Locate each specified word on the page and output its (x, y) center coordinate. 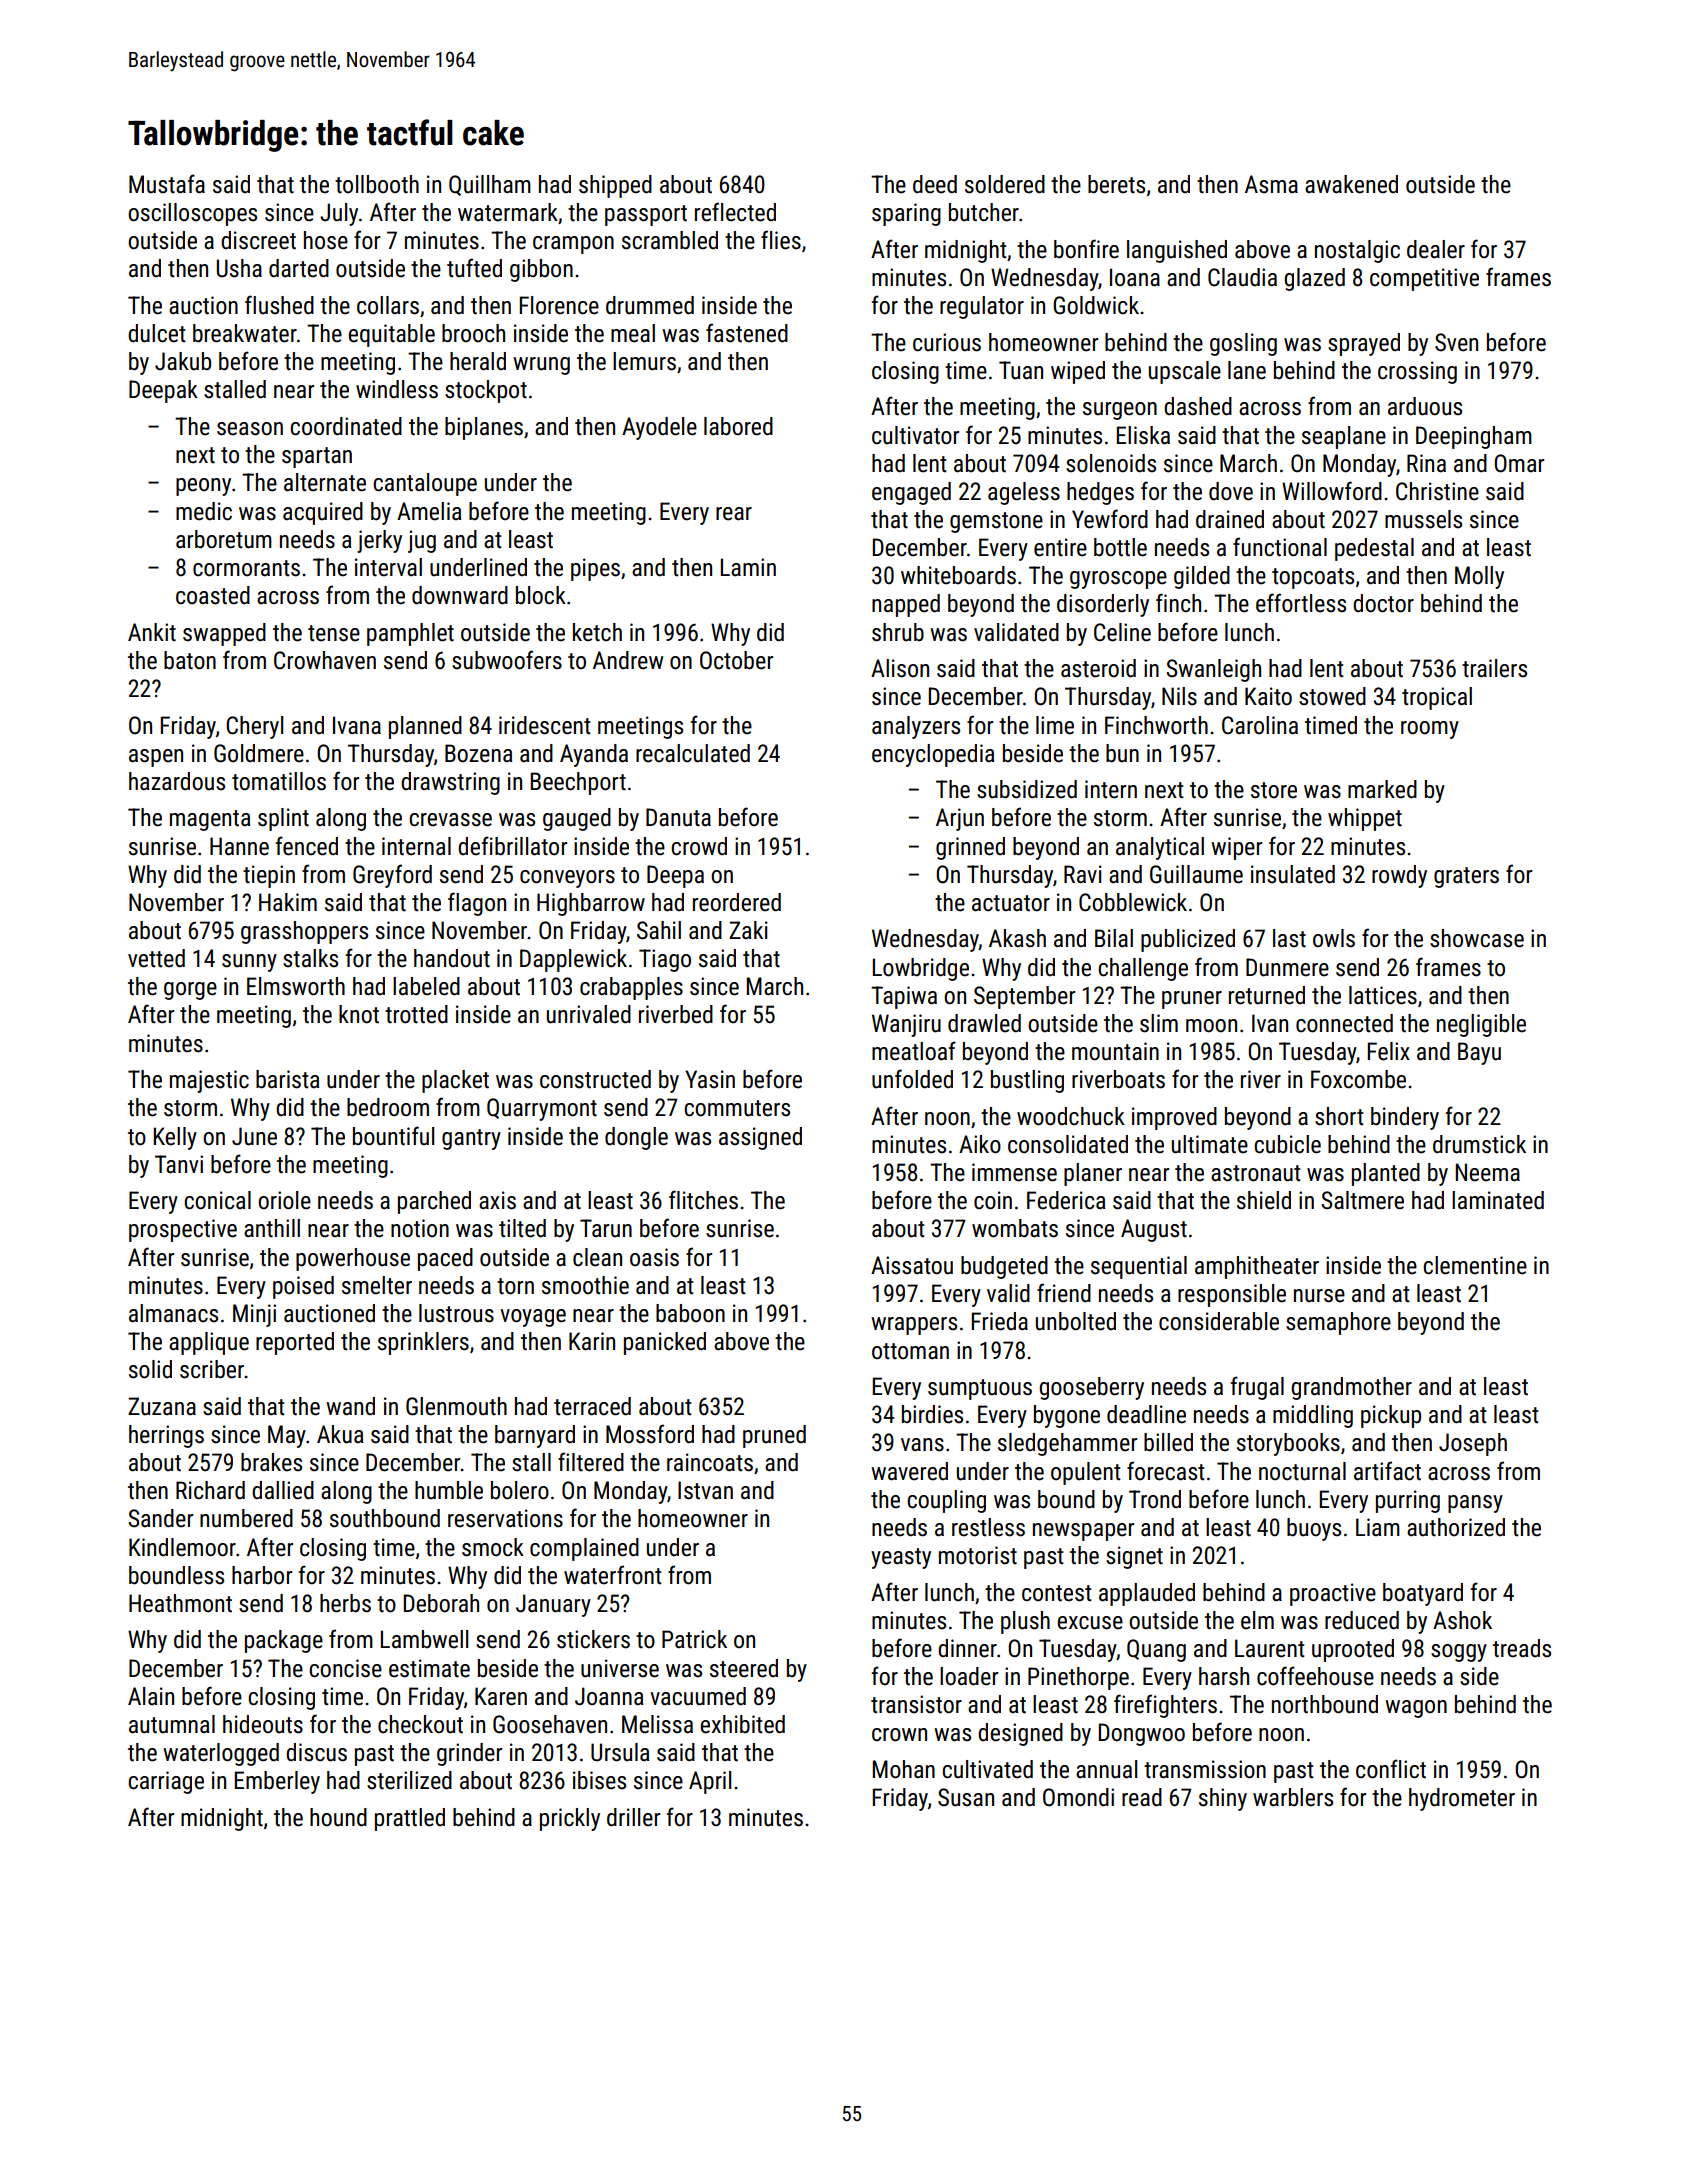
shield (1264, 1200)
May (287, 1436)
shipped (615, 186)
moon (1211, 1026)
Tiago (665, 960)
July (339, 214)
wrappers (914, 1326)
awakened (1351, 184)
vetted (156, 958)
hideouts (263, 1724)
